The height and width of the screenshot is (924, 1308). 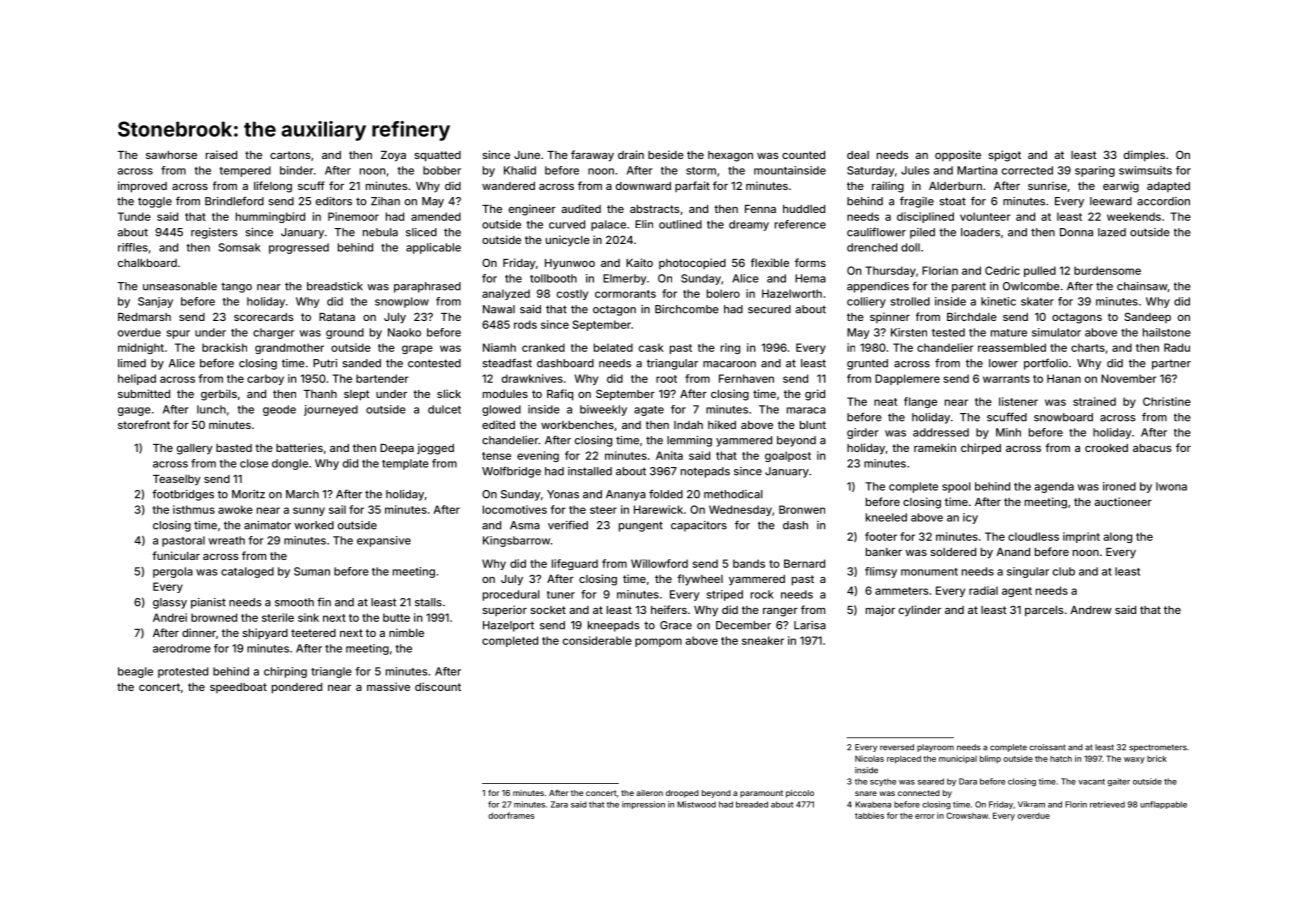 What do you see at coordinates (669, 455) in the screenshot?
I see `Anita` at bounding box center [669, 455].
